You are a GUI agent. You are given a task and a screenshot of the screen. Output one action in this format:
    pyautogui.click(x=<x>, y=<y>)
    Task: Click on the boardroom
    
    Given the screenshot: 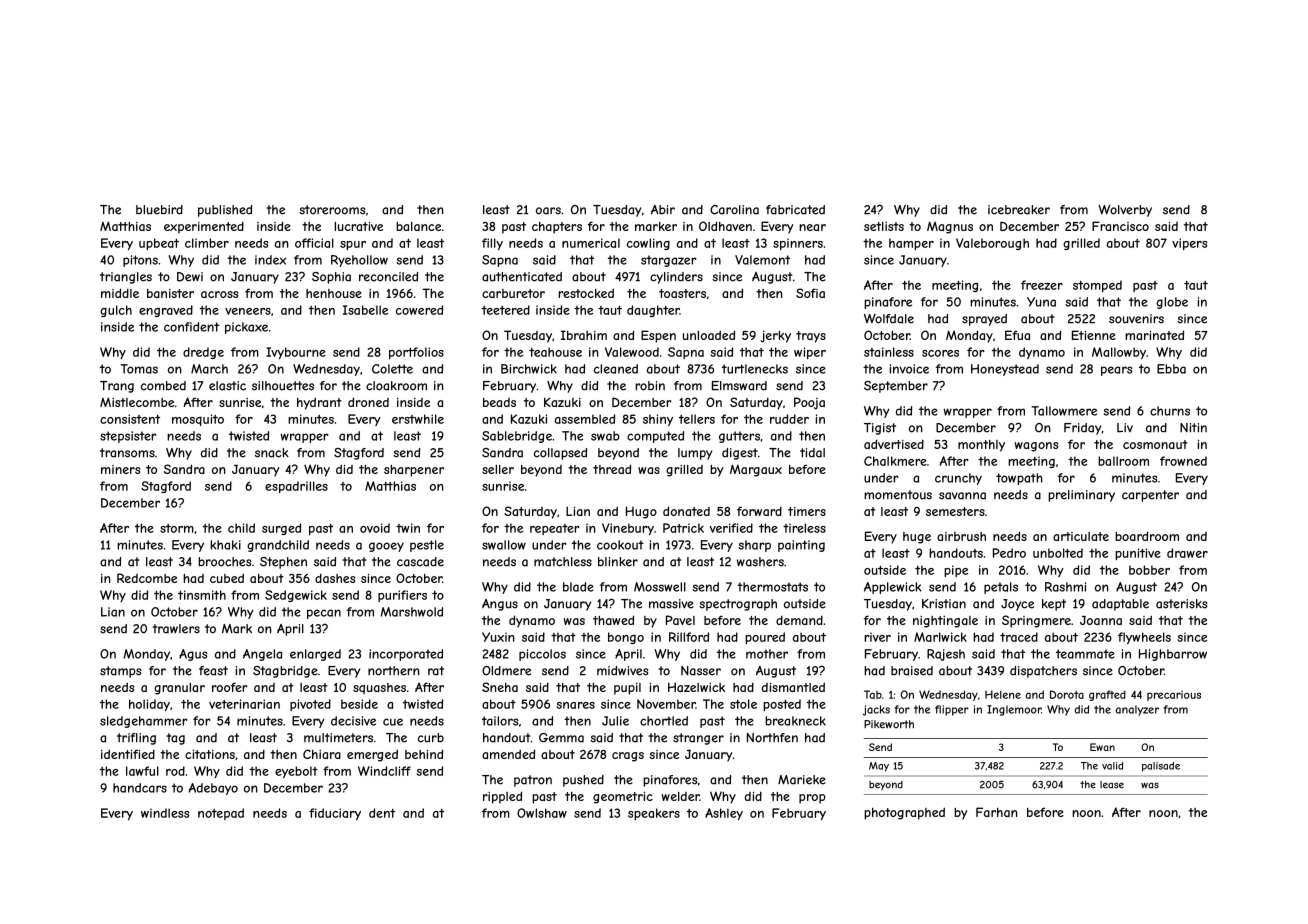 What is the action you would take?
    pyautogui.click(x=1147, y=536)
